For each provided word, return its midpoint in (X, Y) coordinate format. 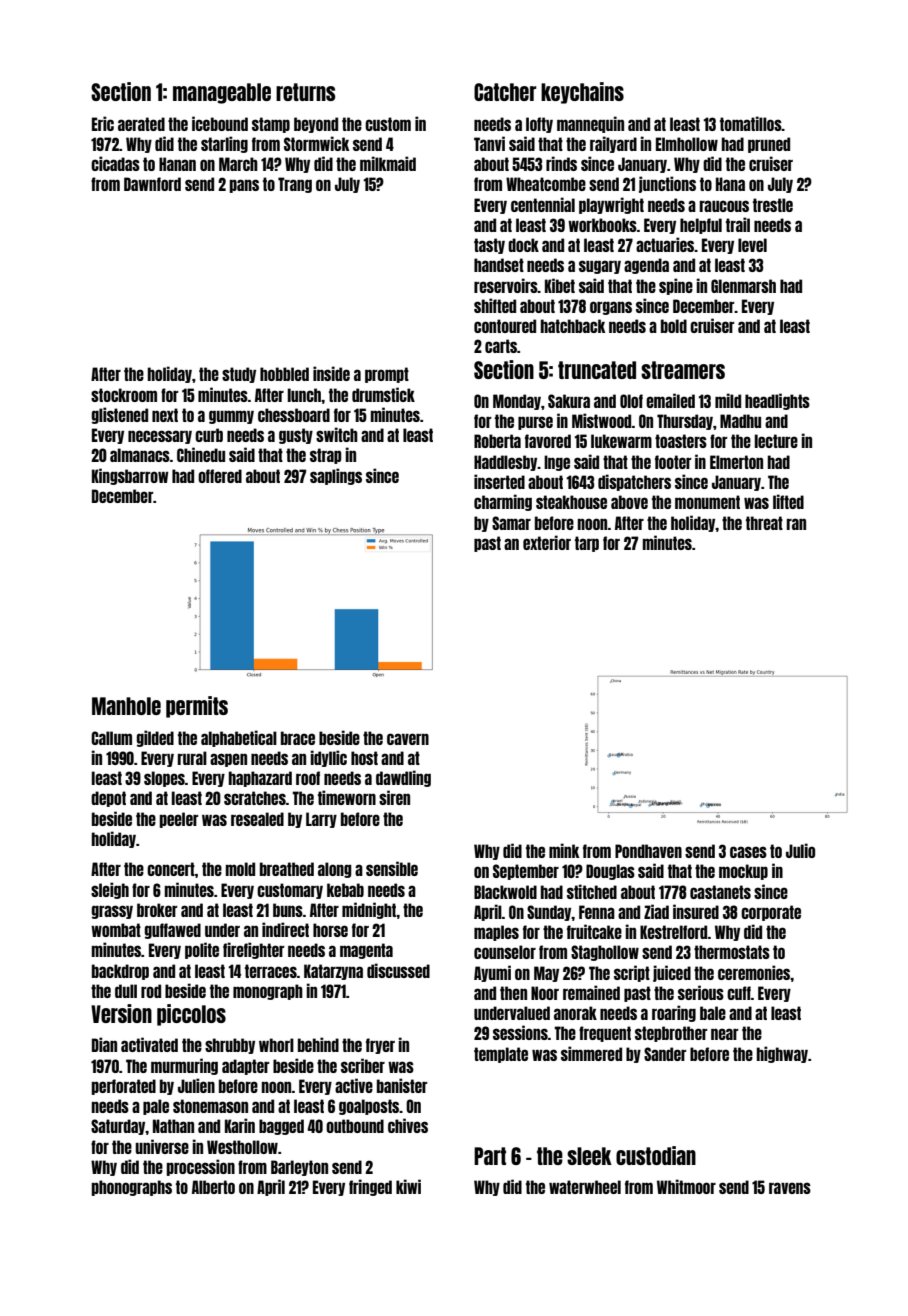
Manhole (126, 706)
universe (162, 1146)
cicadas (115, 163)
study (239, 375)
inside (331, 373)
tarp (587, 544)
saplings (336, 476)
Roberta (497, 441)
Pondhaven (648, 851)
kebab (345, 890)
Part (490, 1156)
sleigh (110, 890)
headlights (777, 401)
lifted (788, 501)
